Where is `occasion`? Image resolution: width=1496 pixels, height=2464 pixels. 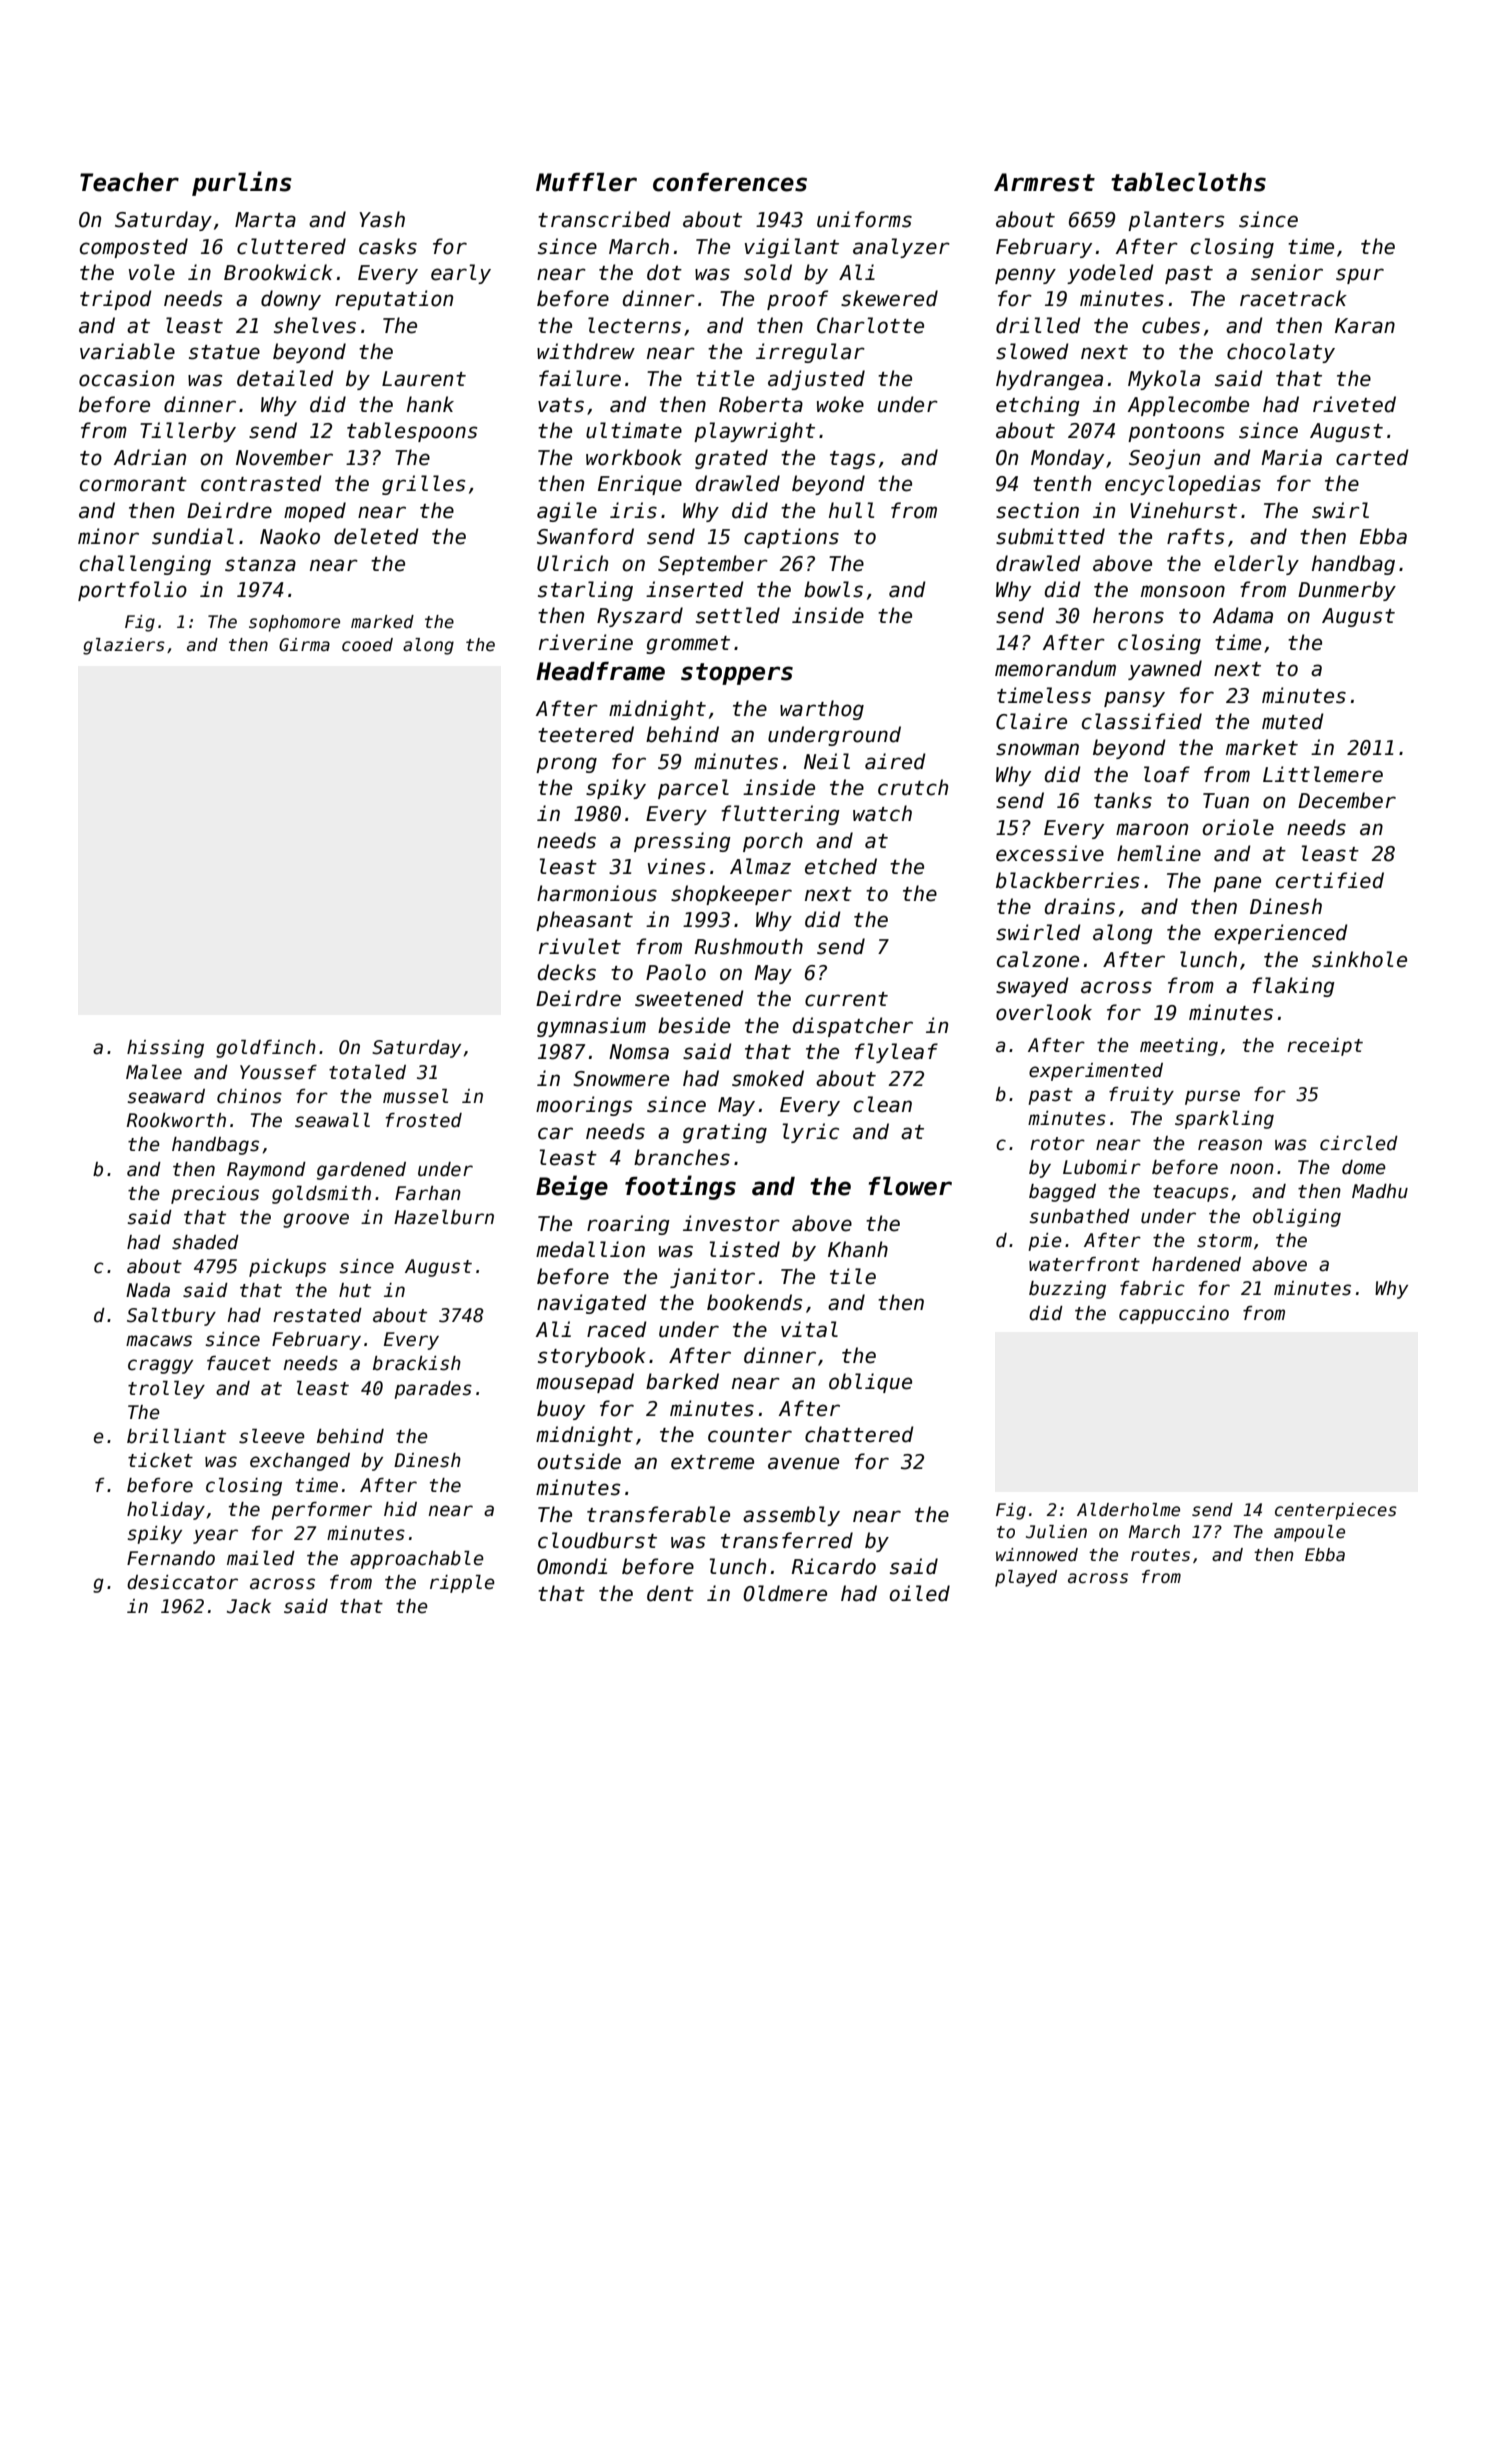 occasion is located at coordinates (126, 378).
